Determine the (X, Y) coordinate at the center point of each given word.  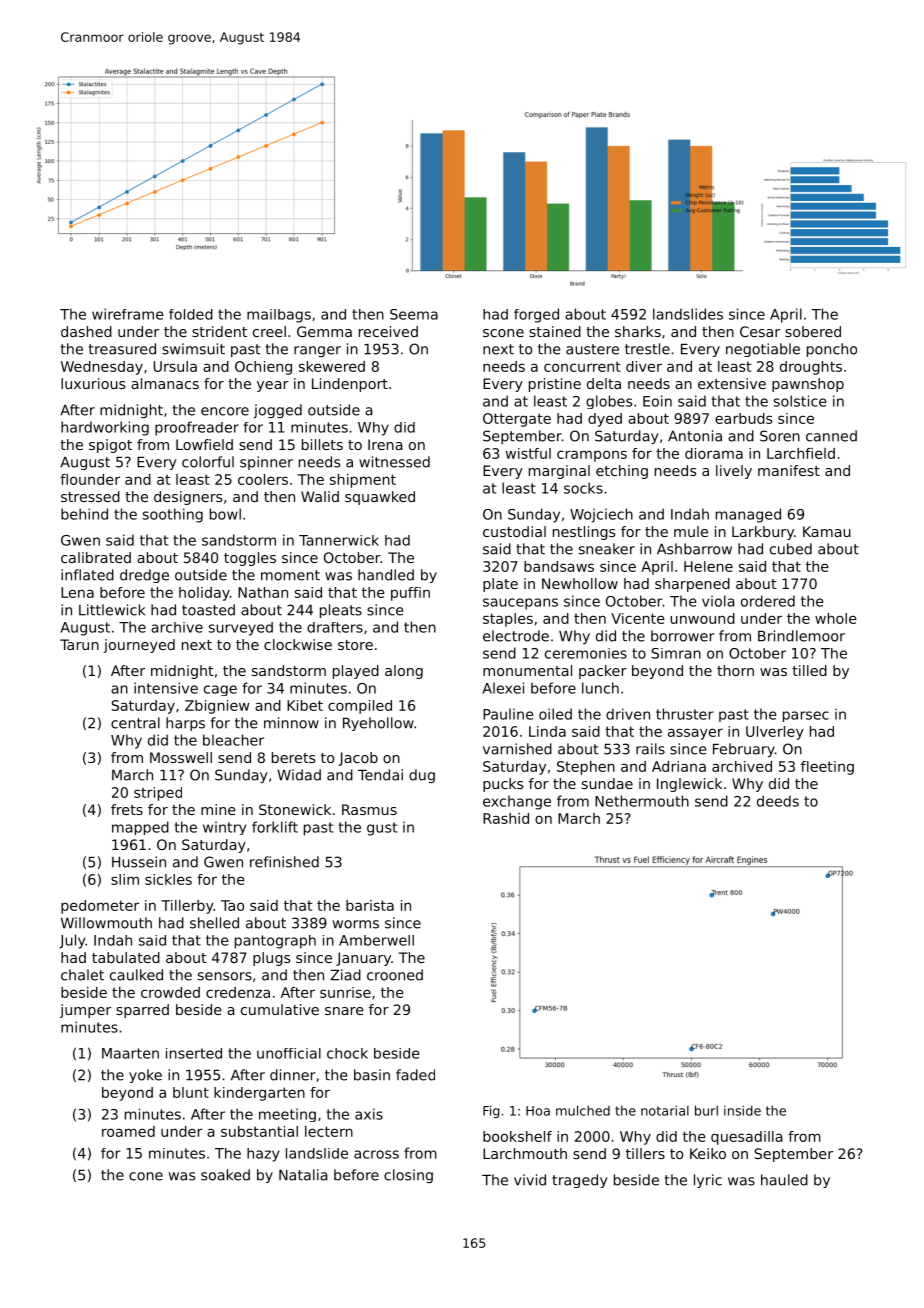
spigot (110, 446)
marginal (559, 472)
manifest (789, 470)
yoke (145, 1076)
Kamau (827, 531)
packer (603, 672)
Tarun (79, 644)
